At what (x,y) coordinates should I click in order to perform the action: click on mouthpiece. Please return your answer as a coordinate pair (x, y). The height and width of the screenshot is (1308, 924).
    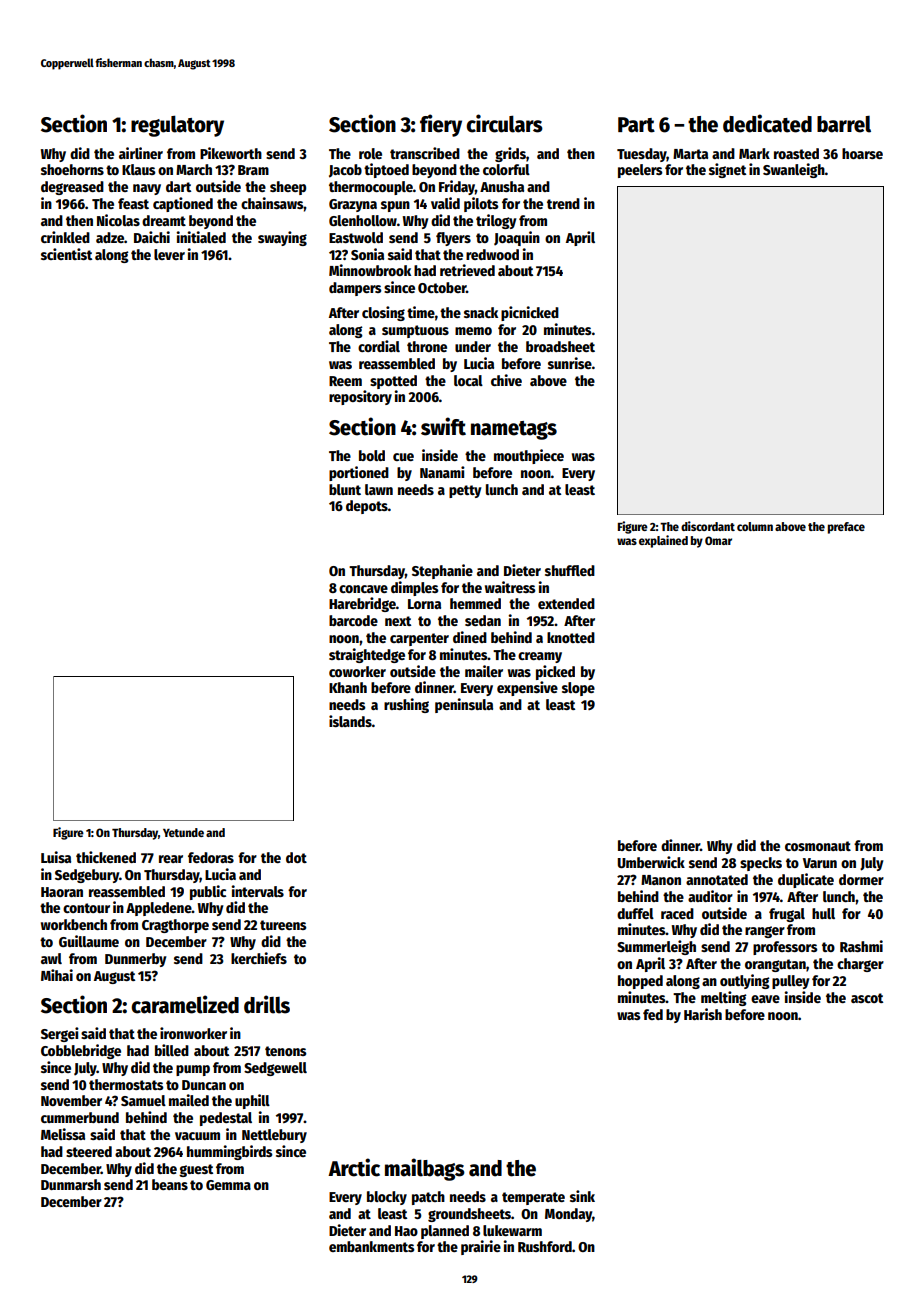
    Looking at the image, I should click on (529, 456).
